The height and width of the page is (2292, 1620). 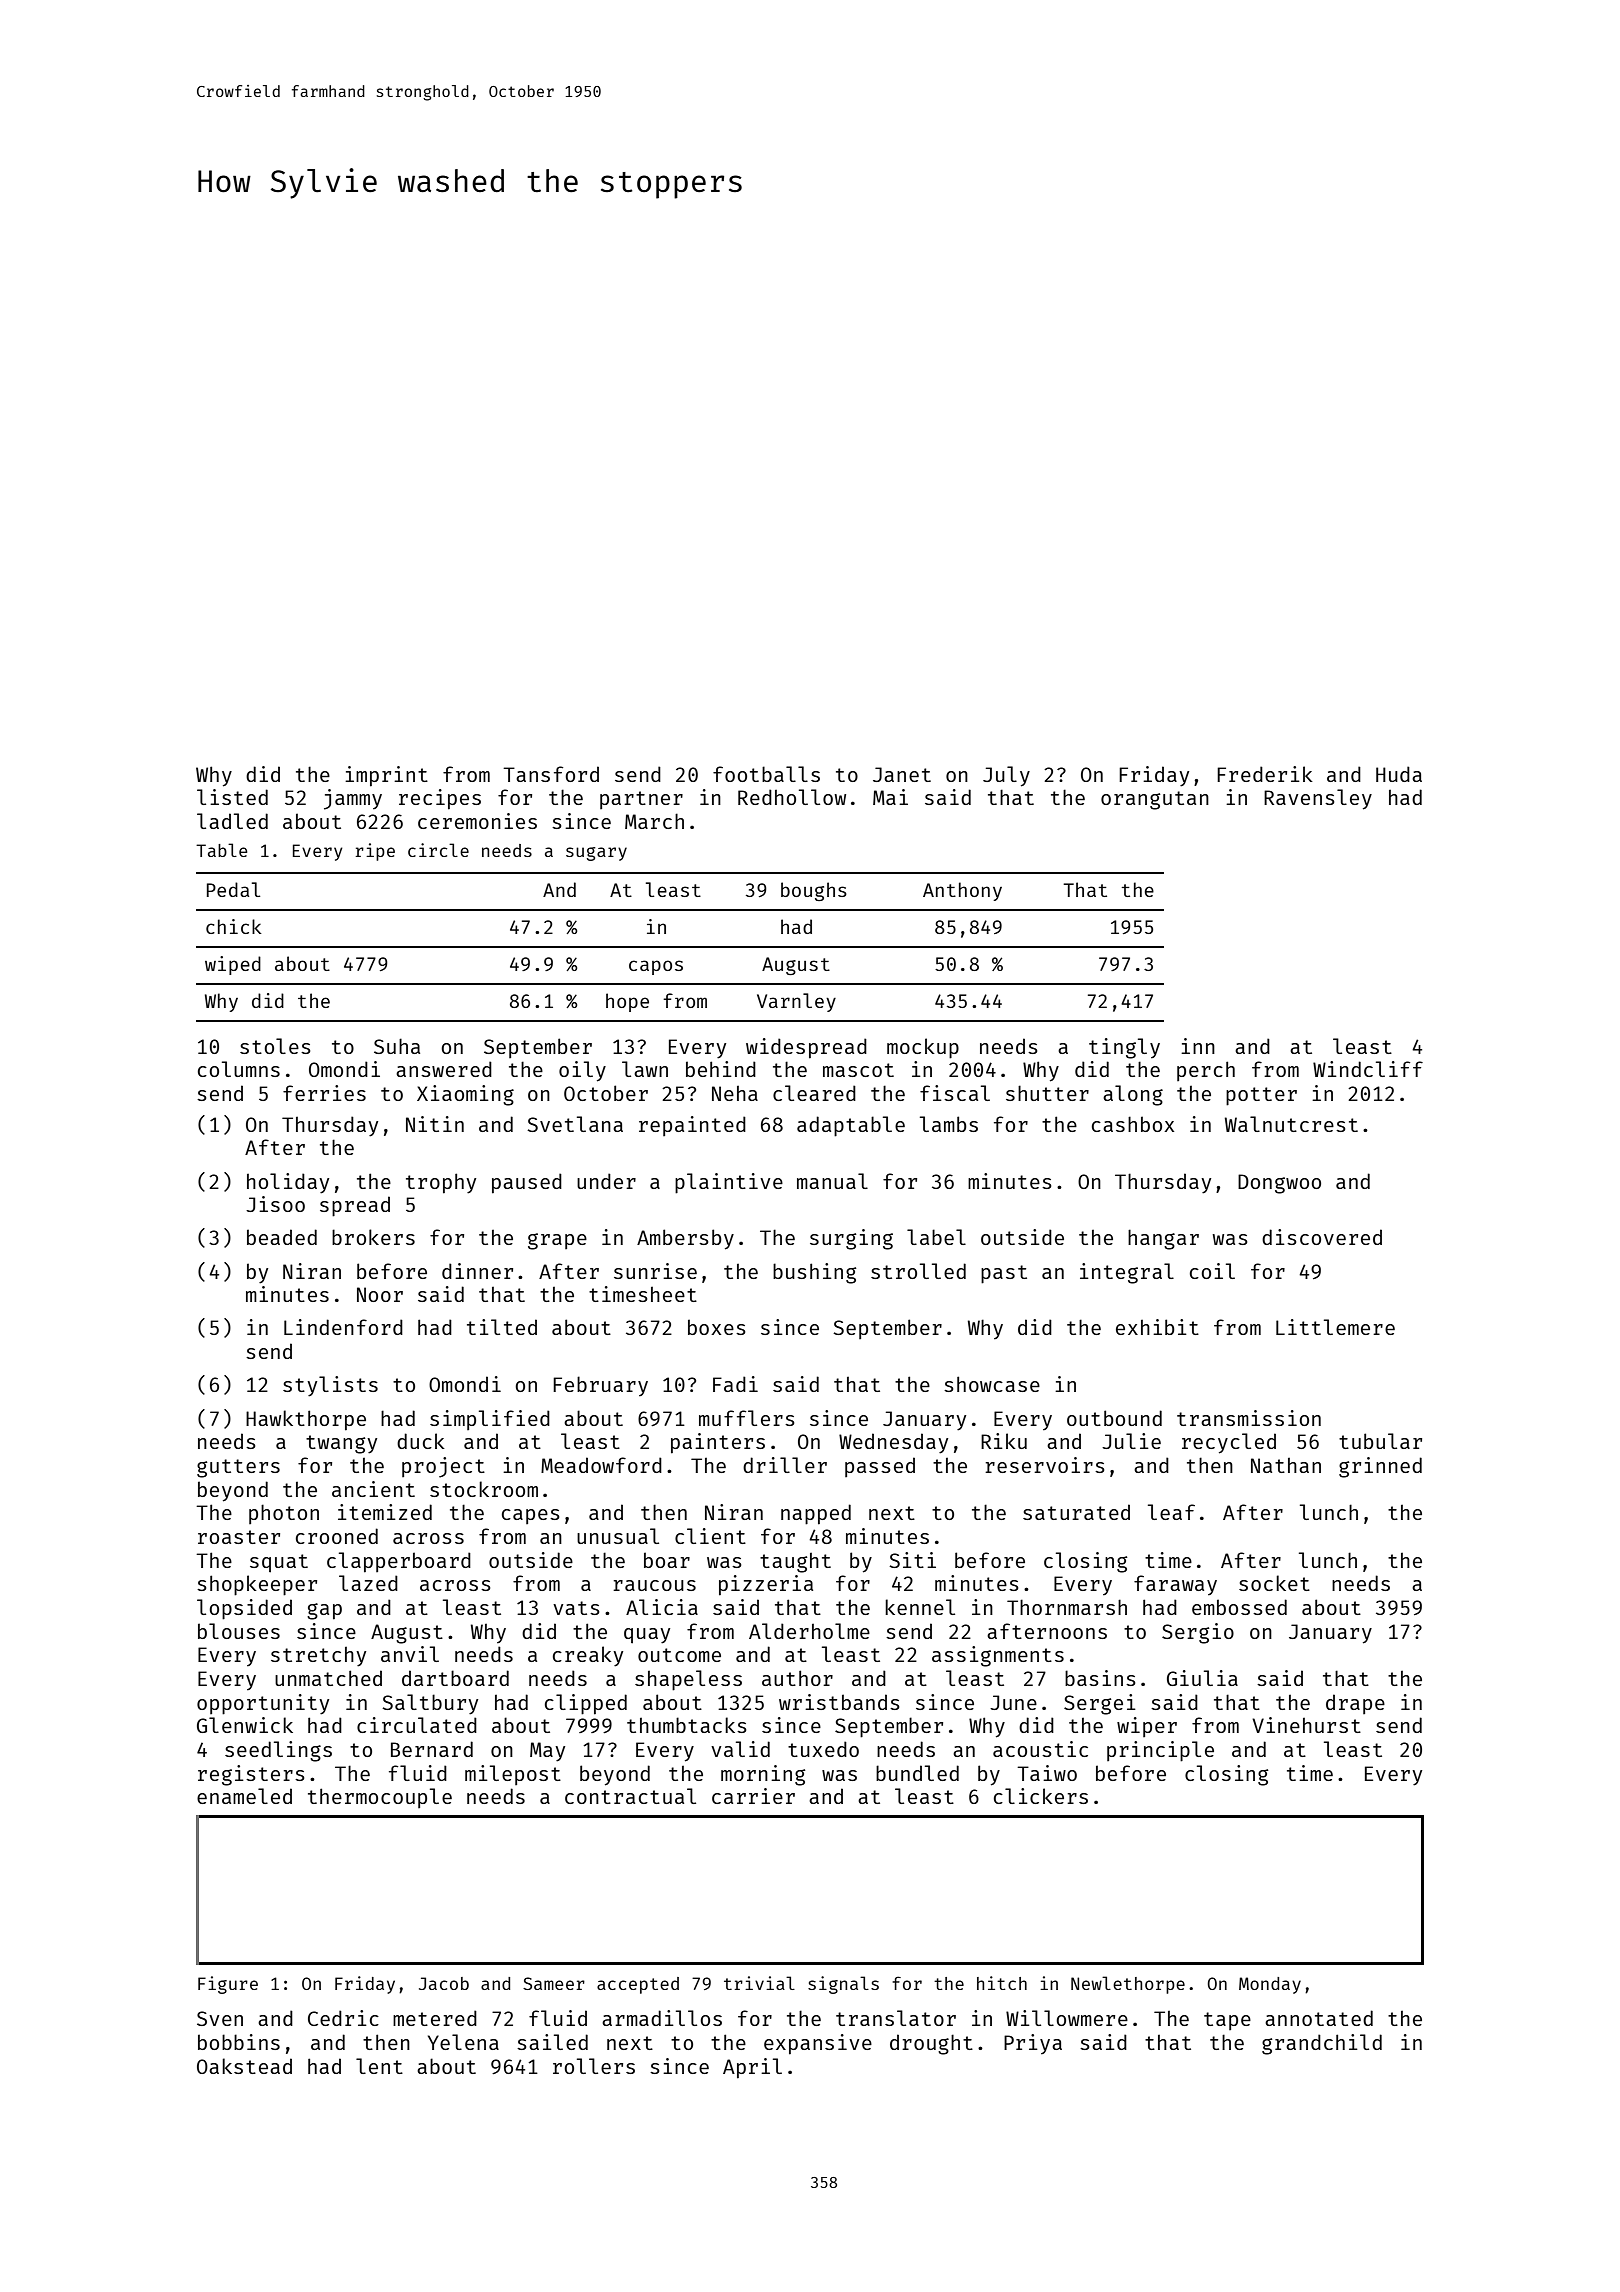 I want to click on behind, so click(x=721, y=1069).
